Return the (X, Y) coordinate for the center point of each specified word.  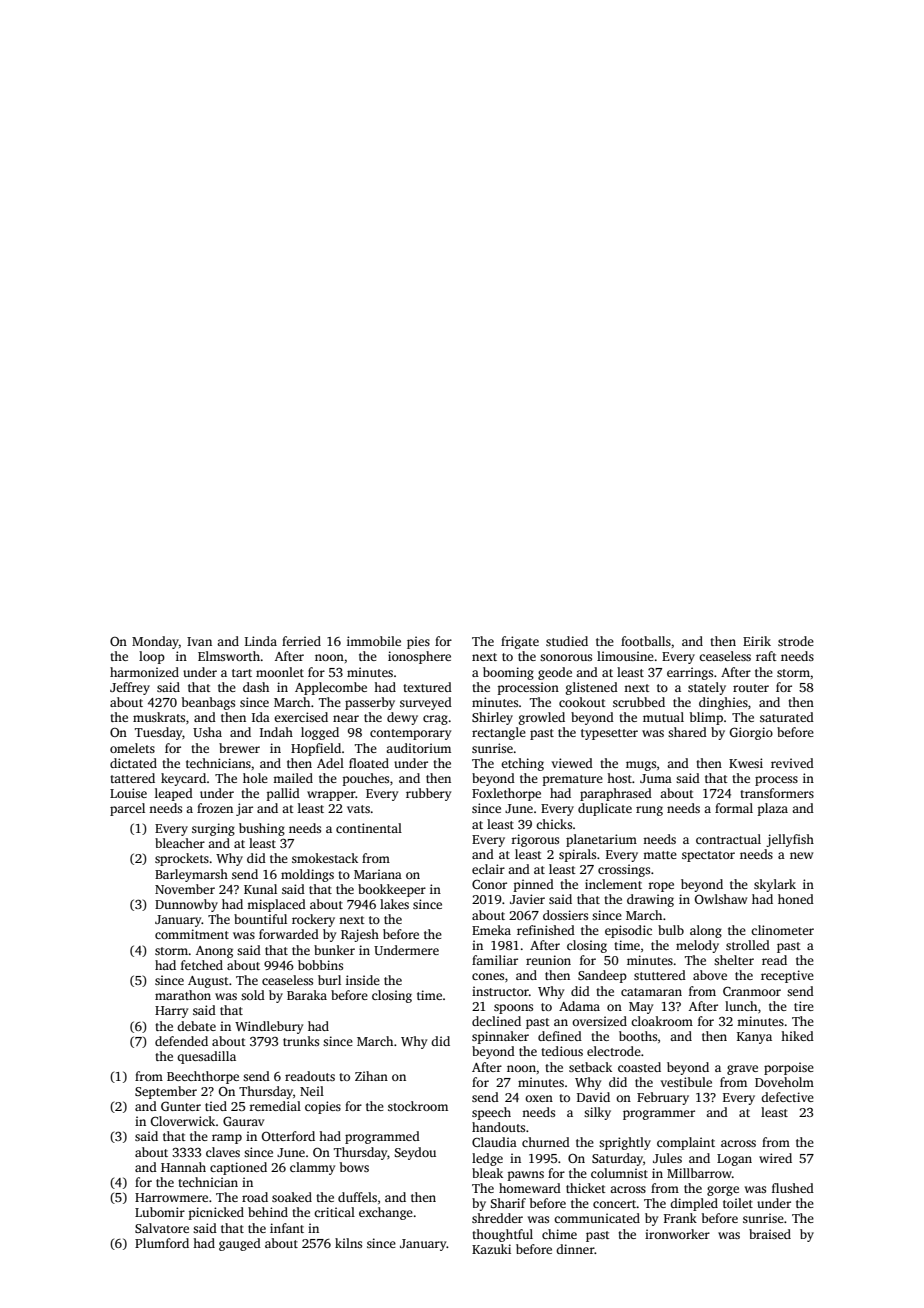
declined (496, 1021)
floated (369, 763)
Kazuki (491, 1249)
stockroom (418, 1106)
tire (804, 1006)
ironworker (677, 1234)
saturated (787, 717)
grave (742, 1070)
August (208, 982)
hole (255, 778)
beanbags (208, 703)
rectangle (499, 733)
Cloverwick (183, 1121)
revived (792, 763)
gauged (240, 1244)
